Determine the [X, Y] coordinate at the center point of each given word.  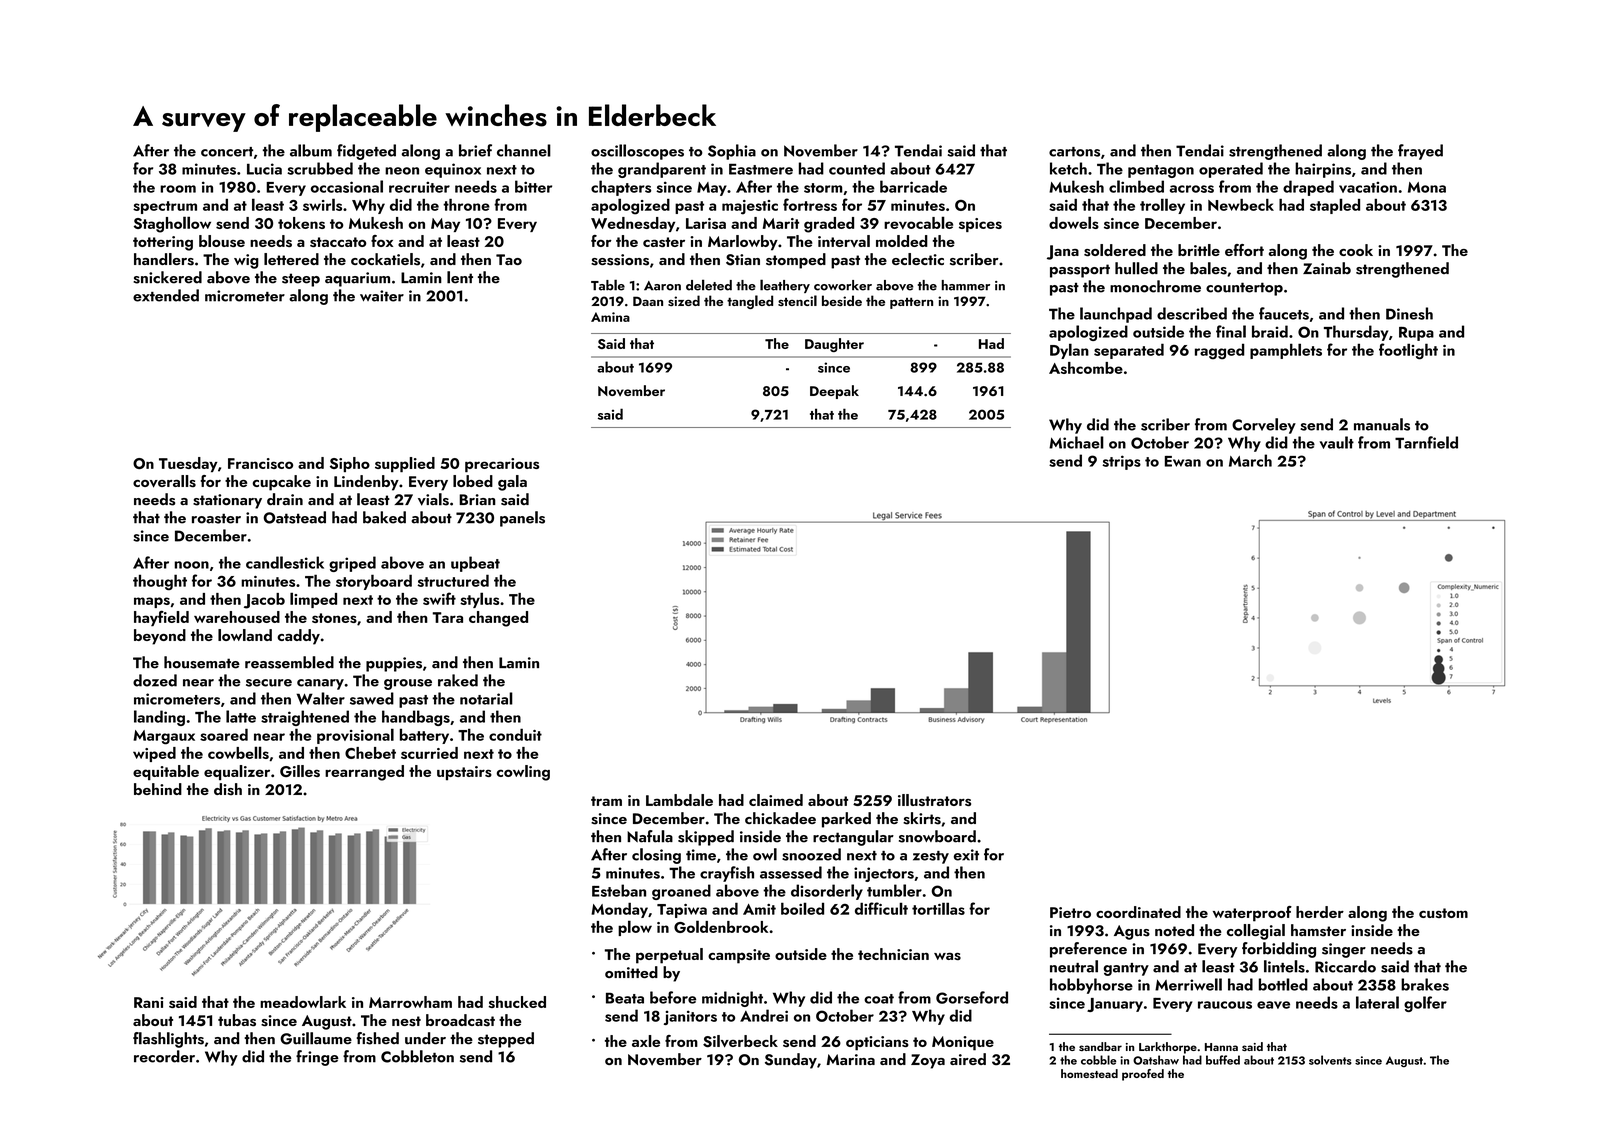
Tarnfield [1426, 442]
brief [475, 150]
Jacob [264, 601]
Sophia [732, 152]
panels [522, 519]
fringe [317, 1058]
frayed [1420, 152]
